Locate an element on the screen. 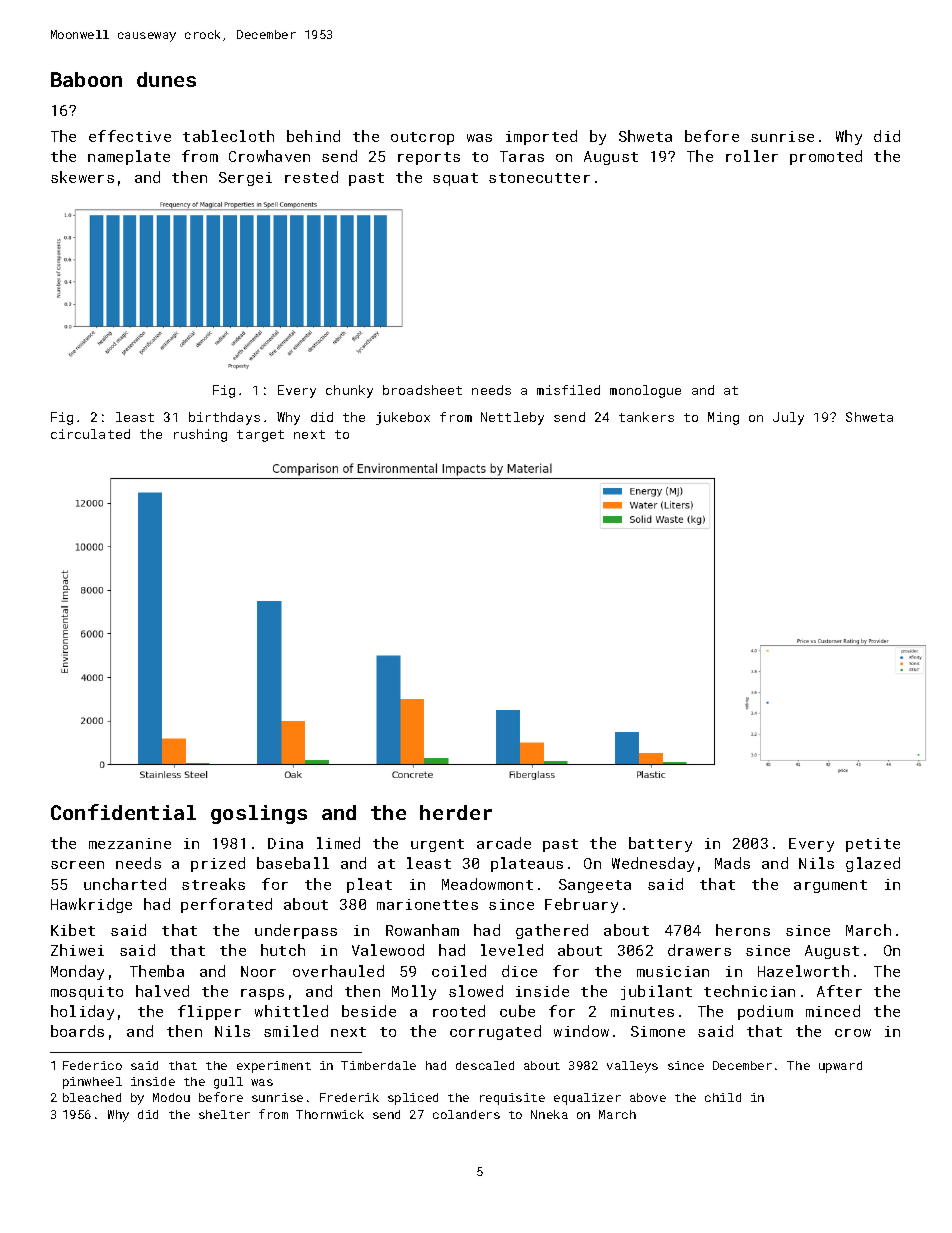 The height and width of the screenshot is (1233, 952). jukebox is located at coordinates (403, 418).
